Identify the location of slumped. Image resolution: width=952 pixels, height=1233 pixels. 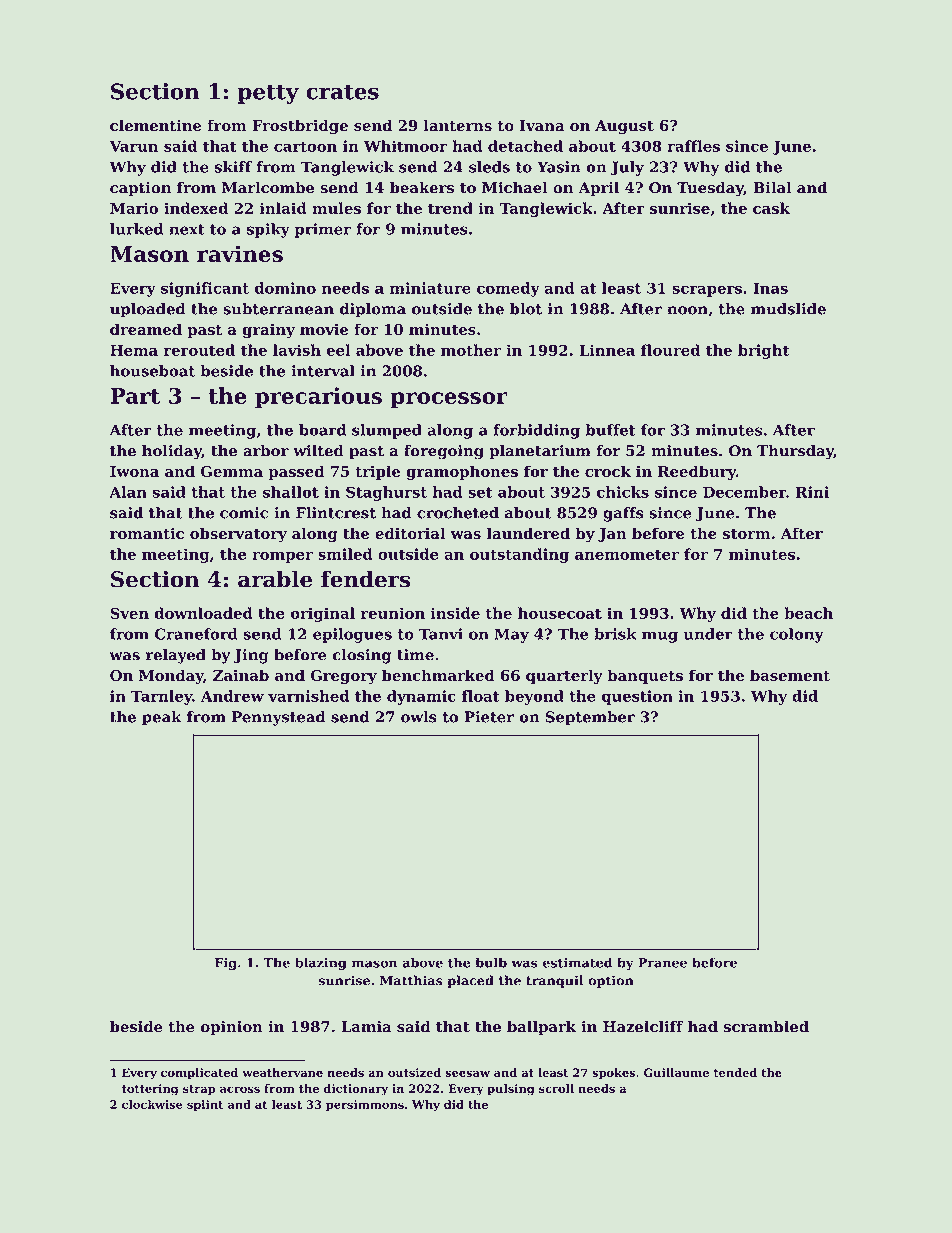
(387, 431).
